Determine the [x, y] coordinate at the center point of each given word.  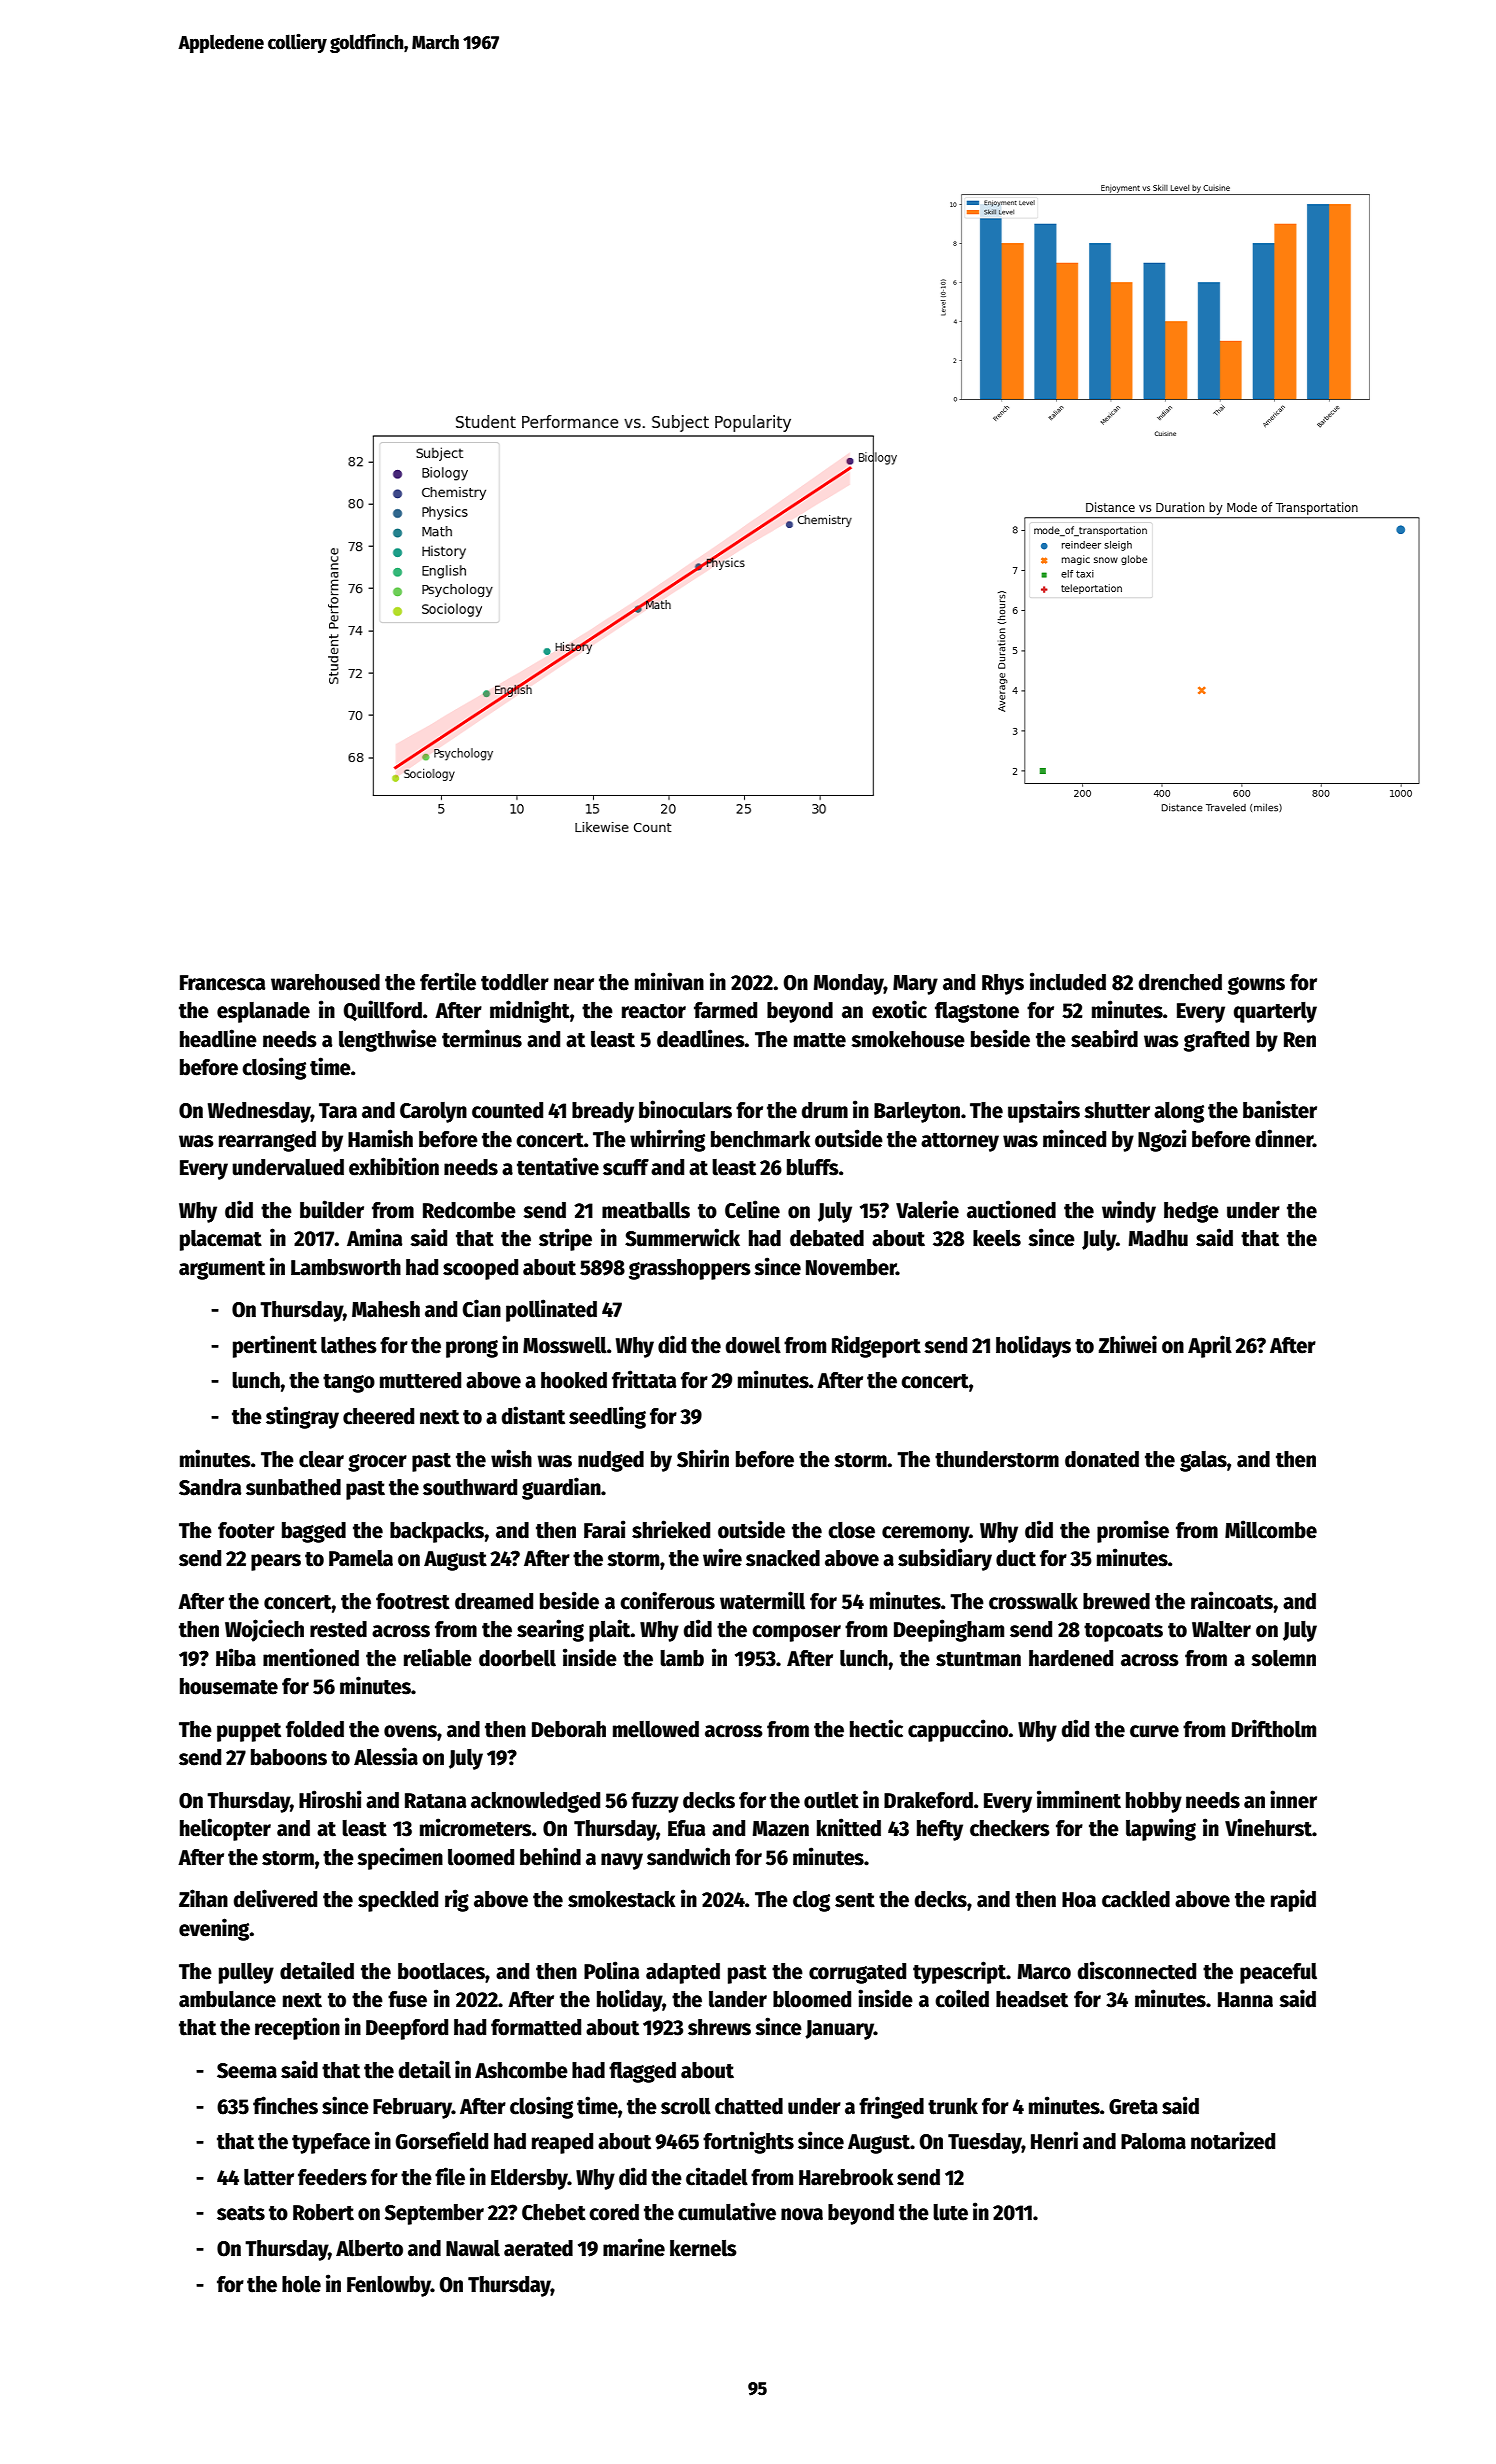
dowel [753, 1345]
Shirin [703, 1458]
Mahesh [386, 1309]
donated [1102, 1459]
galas [1203, 1461]
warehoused [325, 982]
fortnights [748, 2142]
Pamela [361, 1558]
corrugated [857, 1973]
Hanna [1245, 2000]
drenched [1180, 982]
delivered [275, 1898]
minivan [669, 981]
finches [285, 2105]
